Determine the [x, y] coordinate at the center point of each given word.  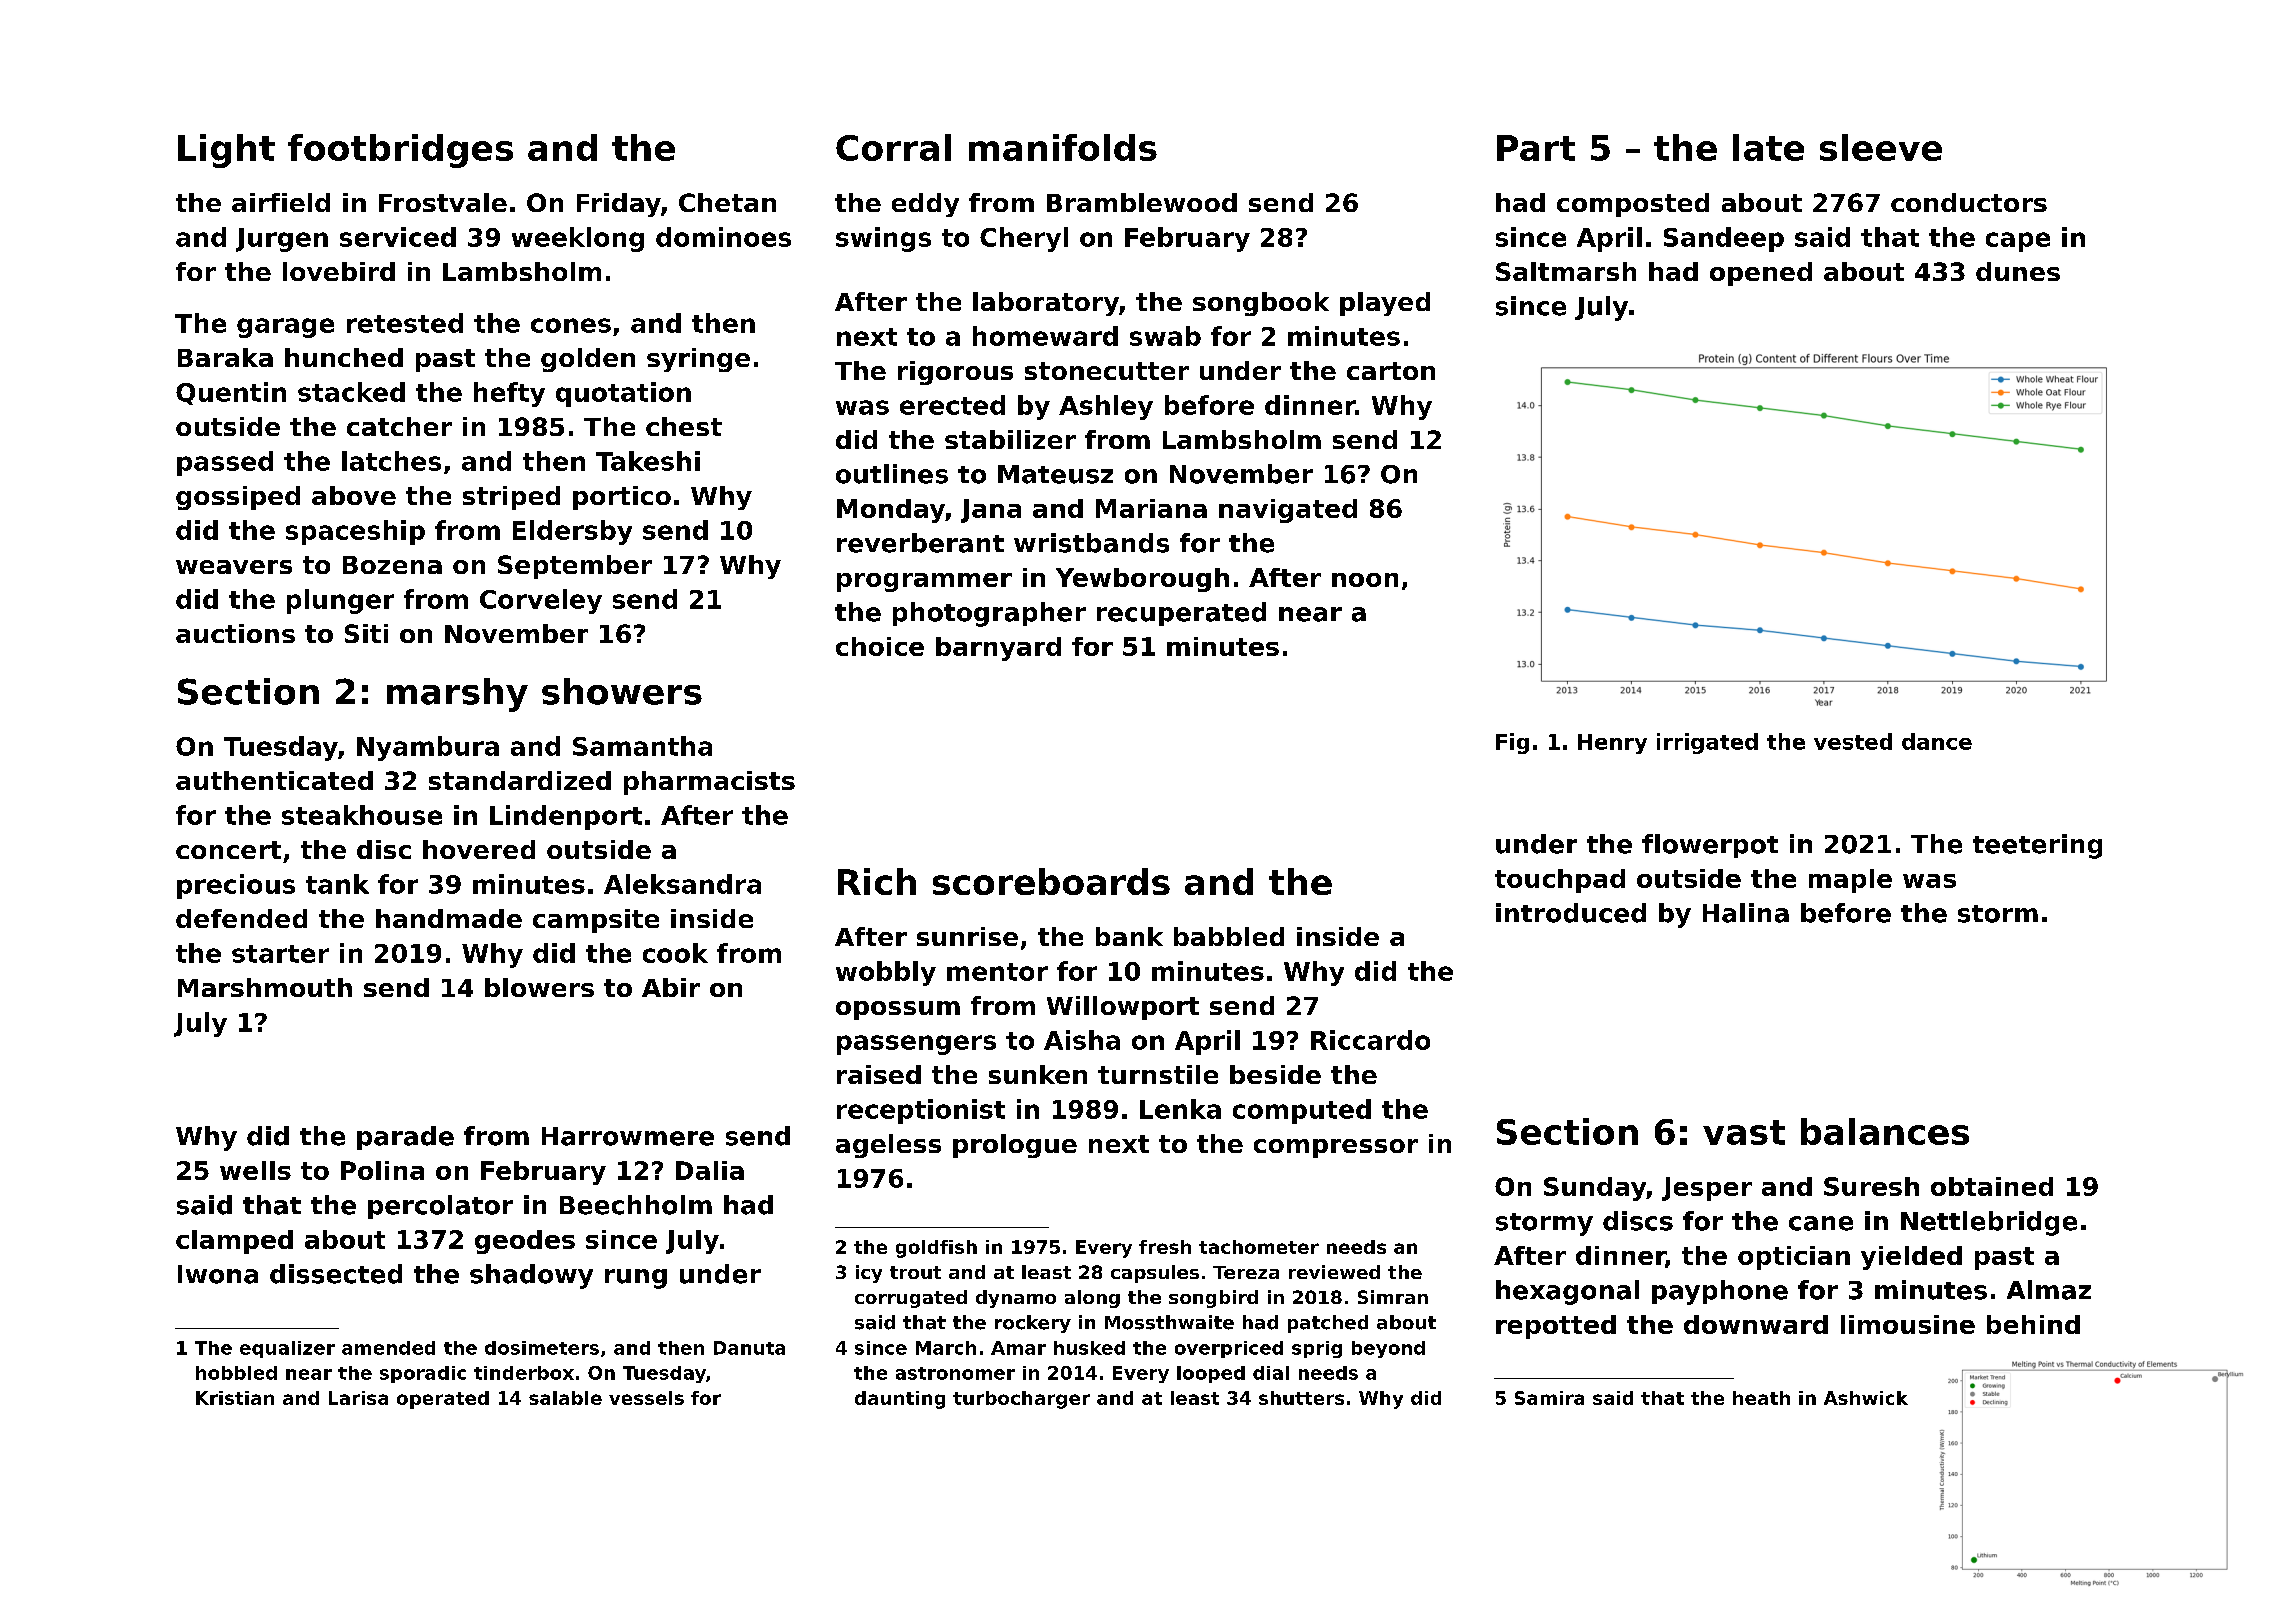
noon [1365, 580]
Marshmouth [265, 987]
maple [1850, 881]
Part [1536, 148]
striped [511, 498]
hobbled [236, 1373]
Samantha [642, 746]
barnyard [998, 649]
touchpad [1560, 881]
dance [1937, 741]
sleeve [1881, 147]
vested [1853, 741]
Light [226, 151]
